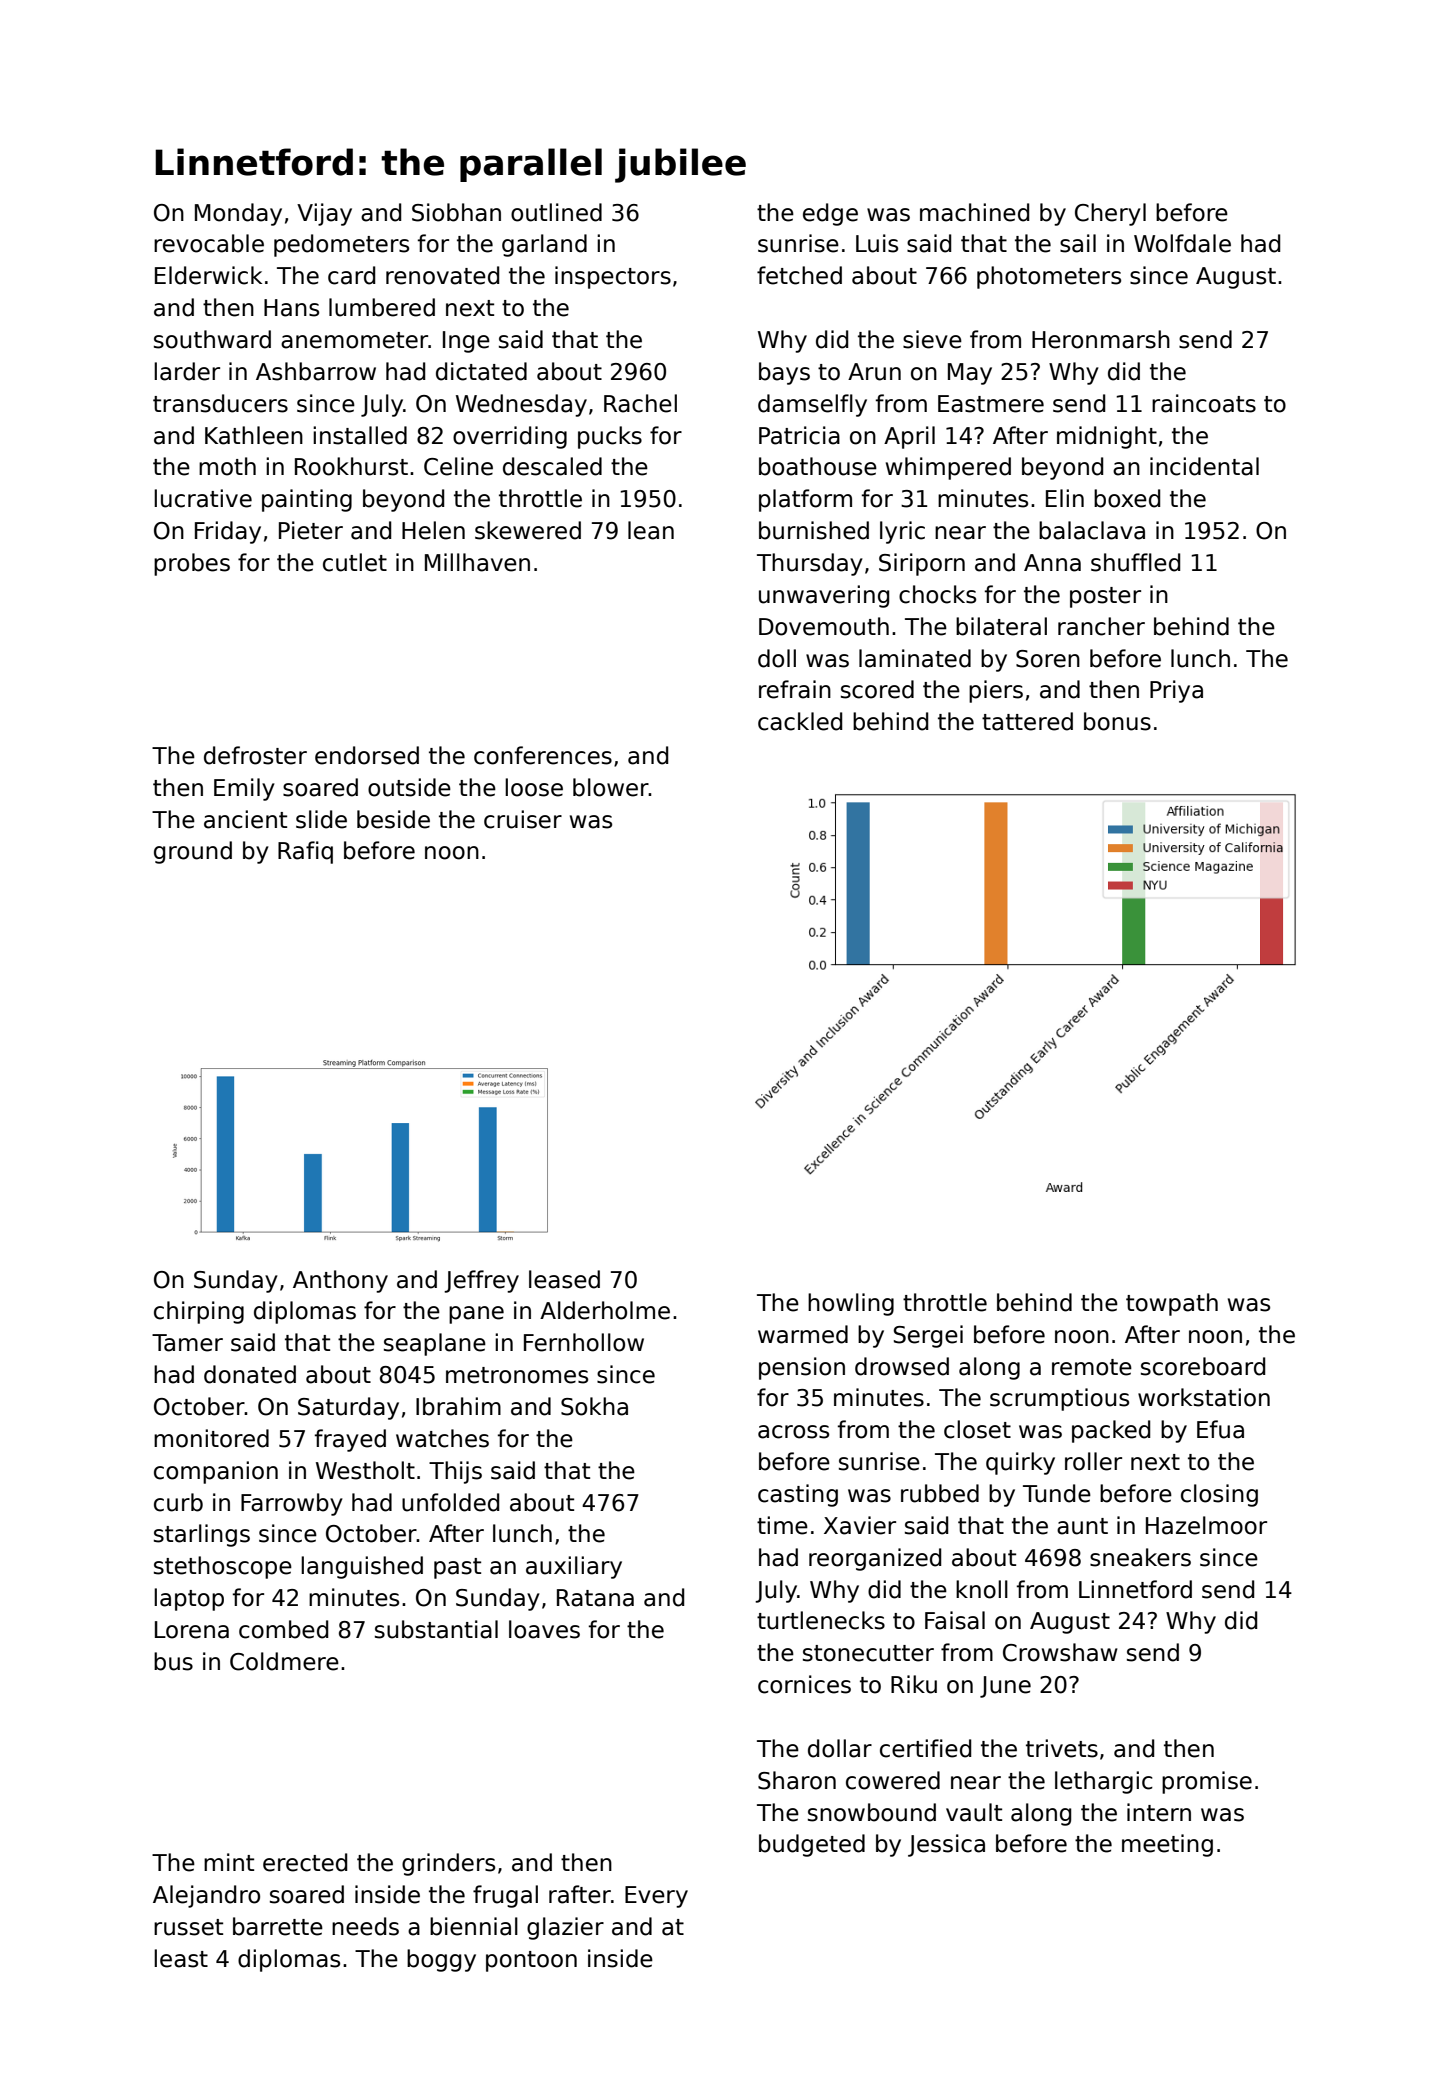 The height and width of the screenshot is (2100, 1450). Describe the element at coordinates (800, 721) in the screenshot. I see `cackled` at that location.
